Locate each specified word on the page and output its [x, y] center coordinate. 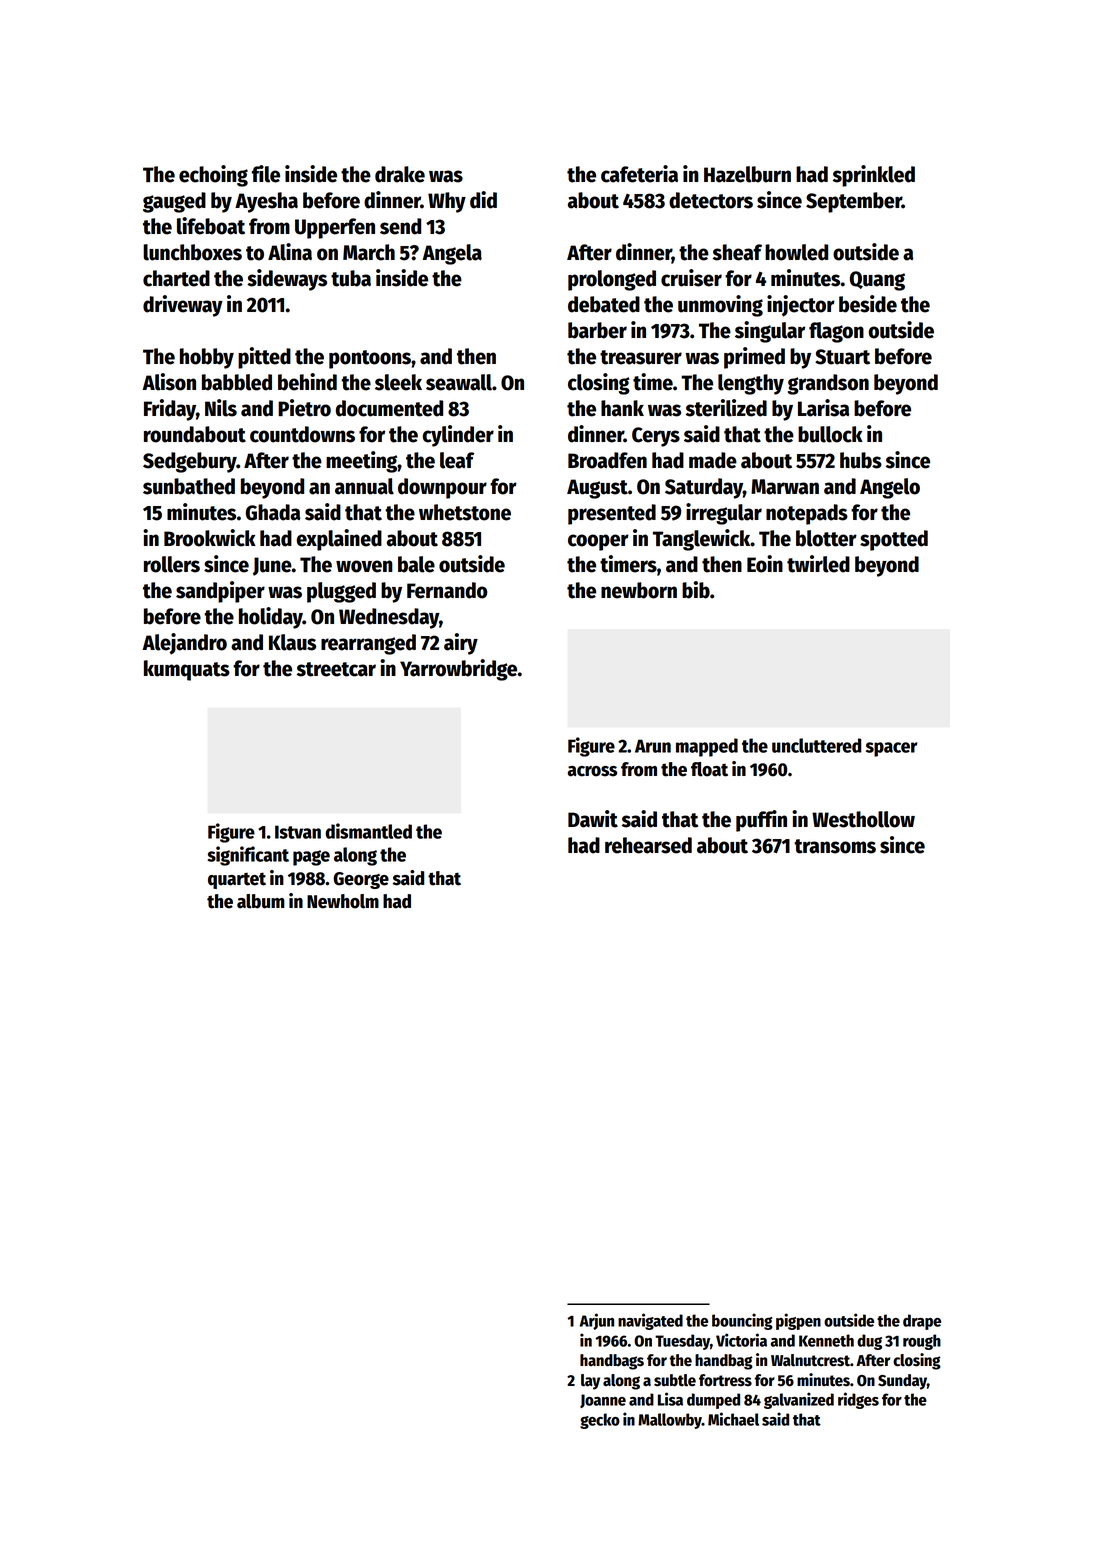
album [261, 901]
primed [754, 358]
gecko [600, 1421]
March [369, 252]
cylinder [458, 436]
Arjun [596, 1321]
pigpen [798, 1321]
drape [922, 1322]
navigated [650, 1321]
